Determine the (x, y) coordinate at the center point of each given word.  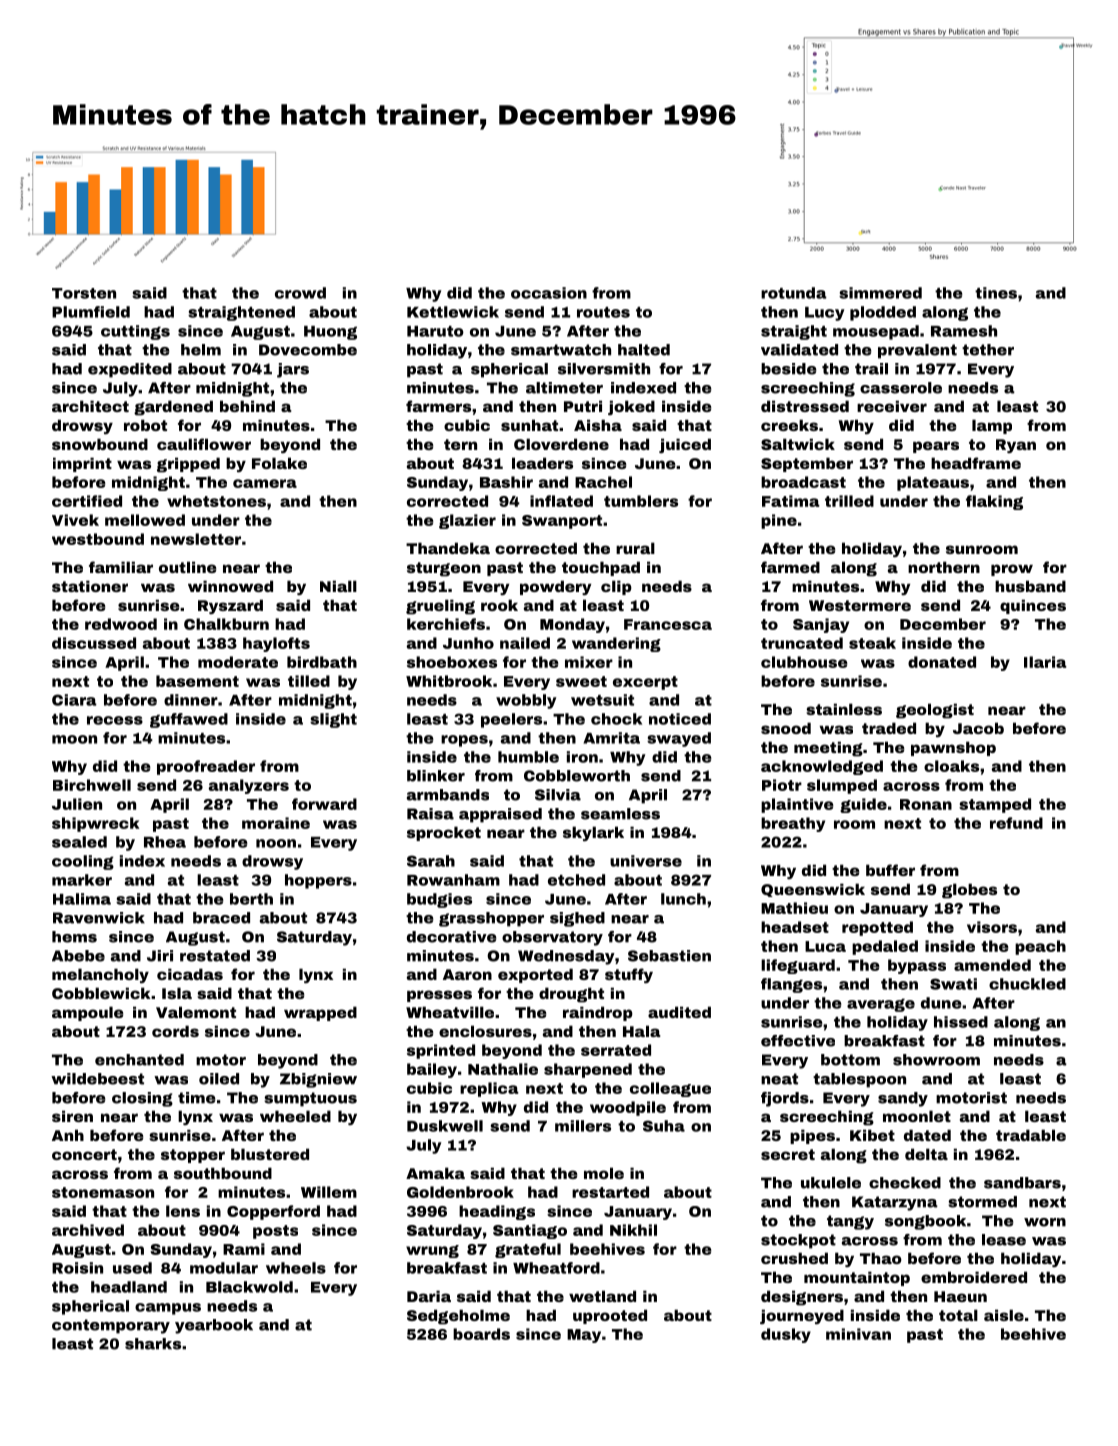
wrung (432, 1251)
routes (603, 312)
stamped (995, 805)
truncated (802, 643)
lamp (992, 426)
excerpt (645, 683)
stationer (90, 586)
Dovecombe (308, 350)
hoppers (318, 881)
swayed (679, 739)
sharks (153, 1344)
